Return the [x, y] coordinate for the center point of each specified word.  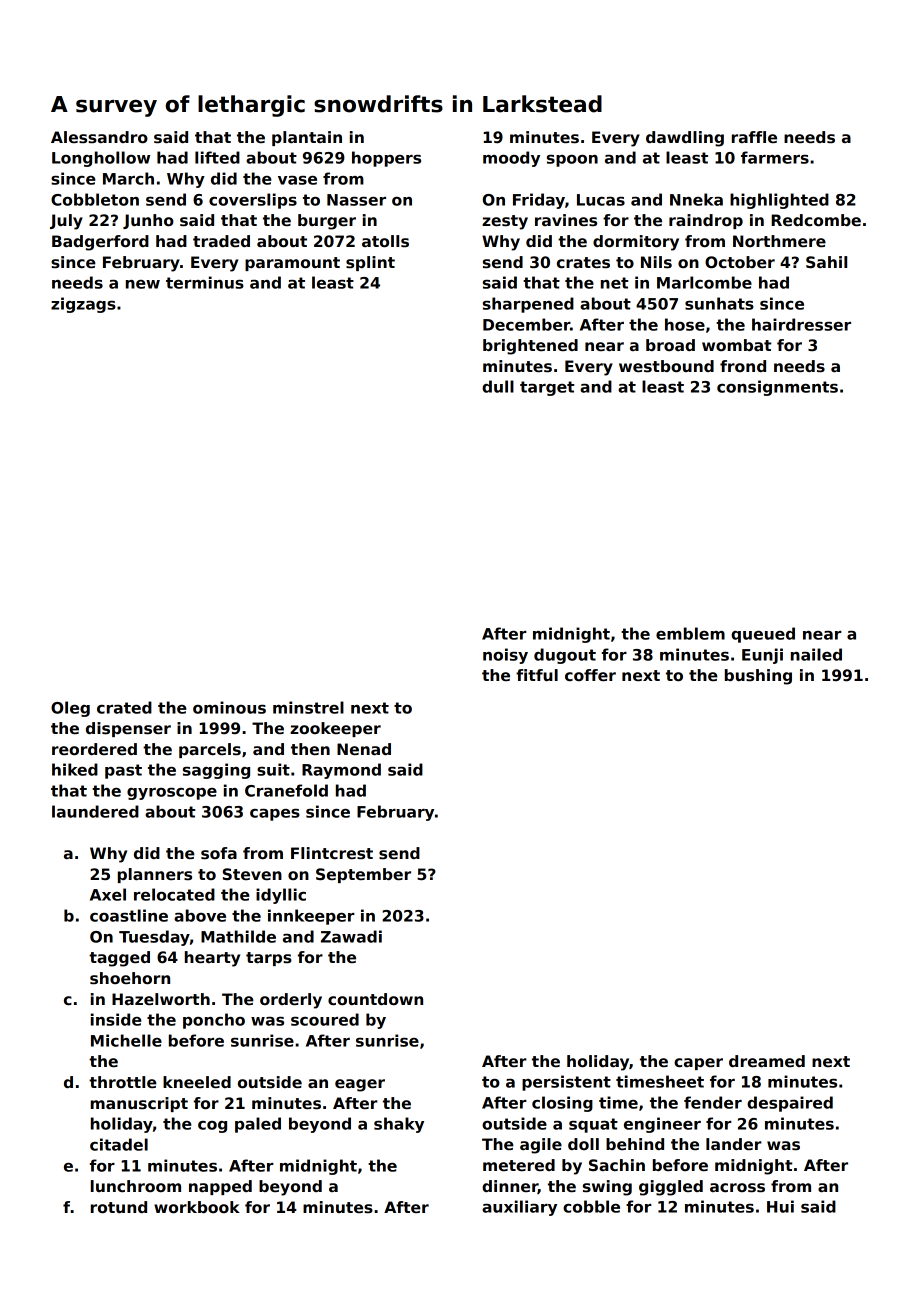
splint [370, 263]
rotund [119, 1207]
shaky [399, 1125]
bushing [758, 677]
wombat [736, 345]
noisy [505, 656]
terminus [205, 282]
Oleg [70, 709]
